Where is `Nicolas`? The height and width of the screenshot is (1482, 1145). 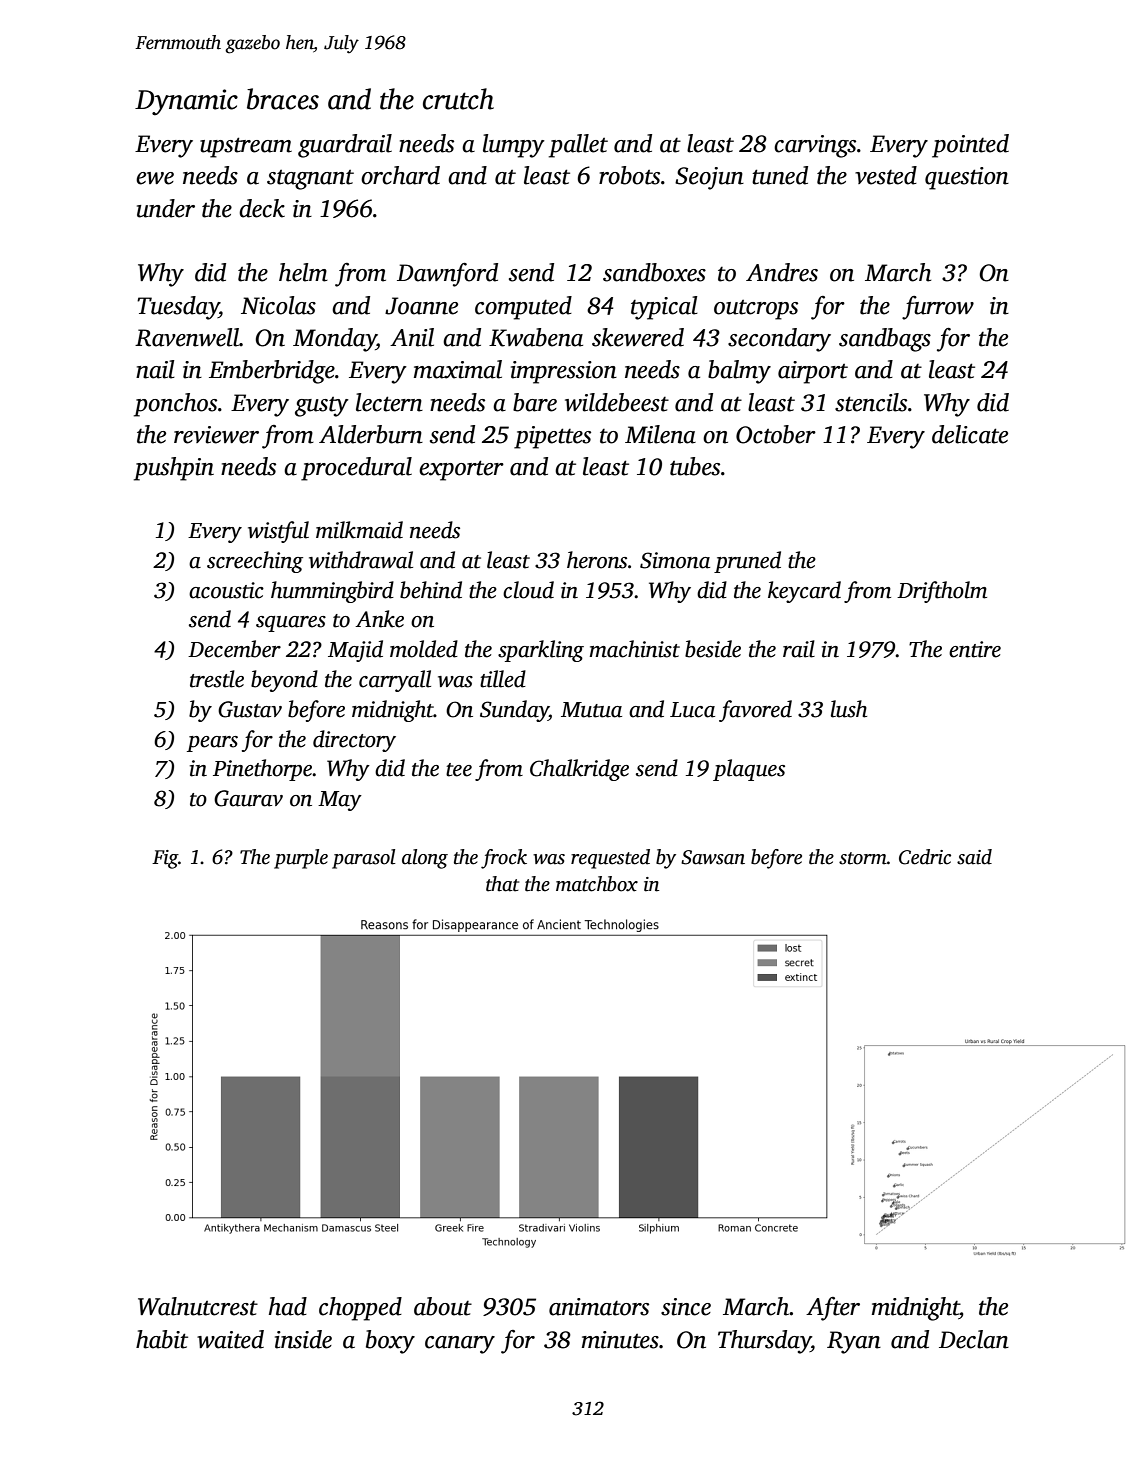
Nicolas is located at coordinates (278, 305).
